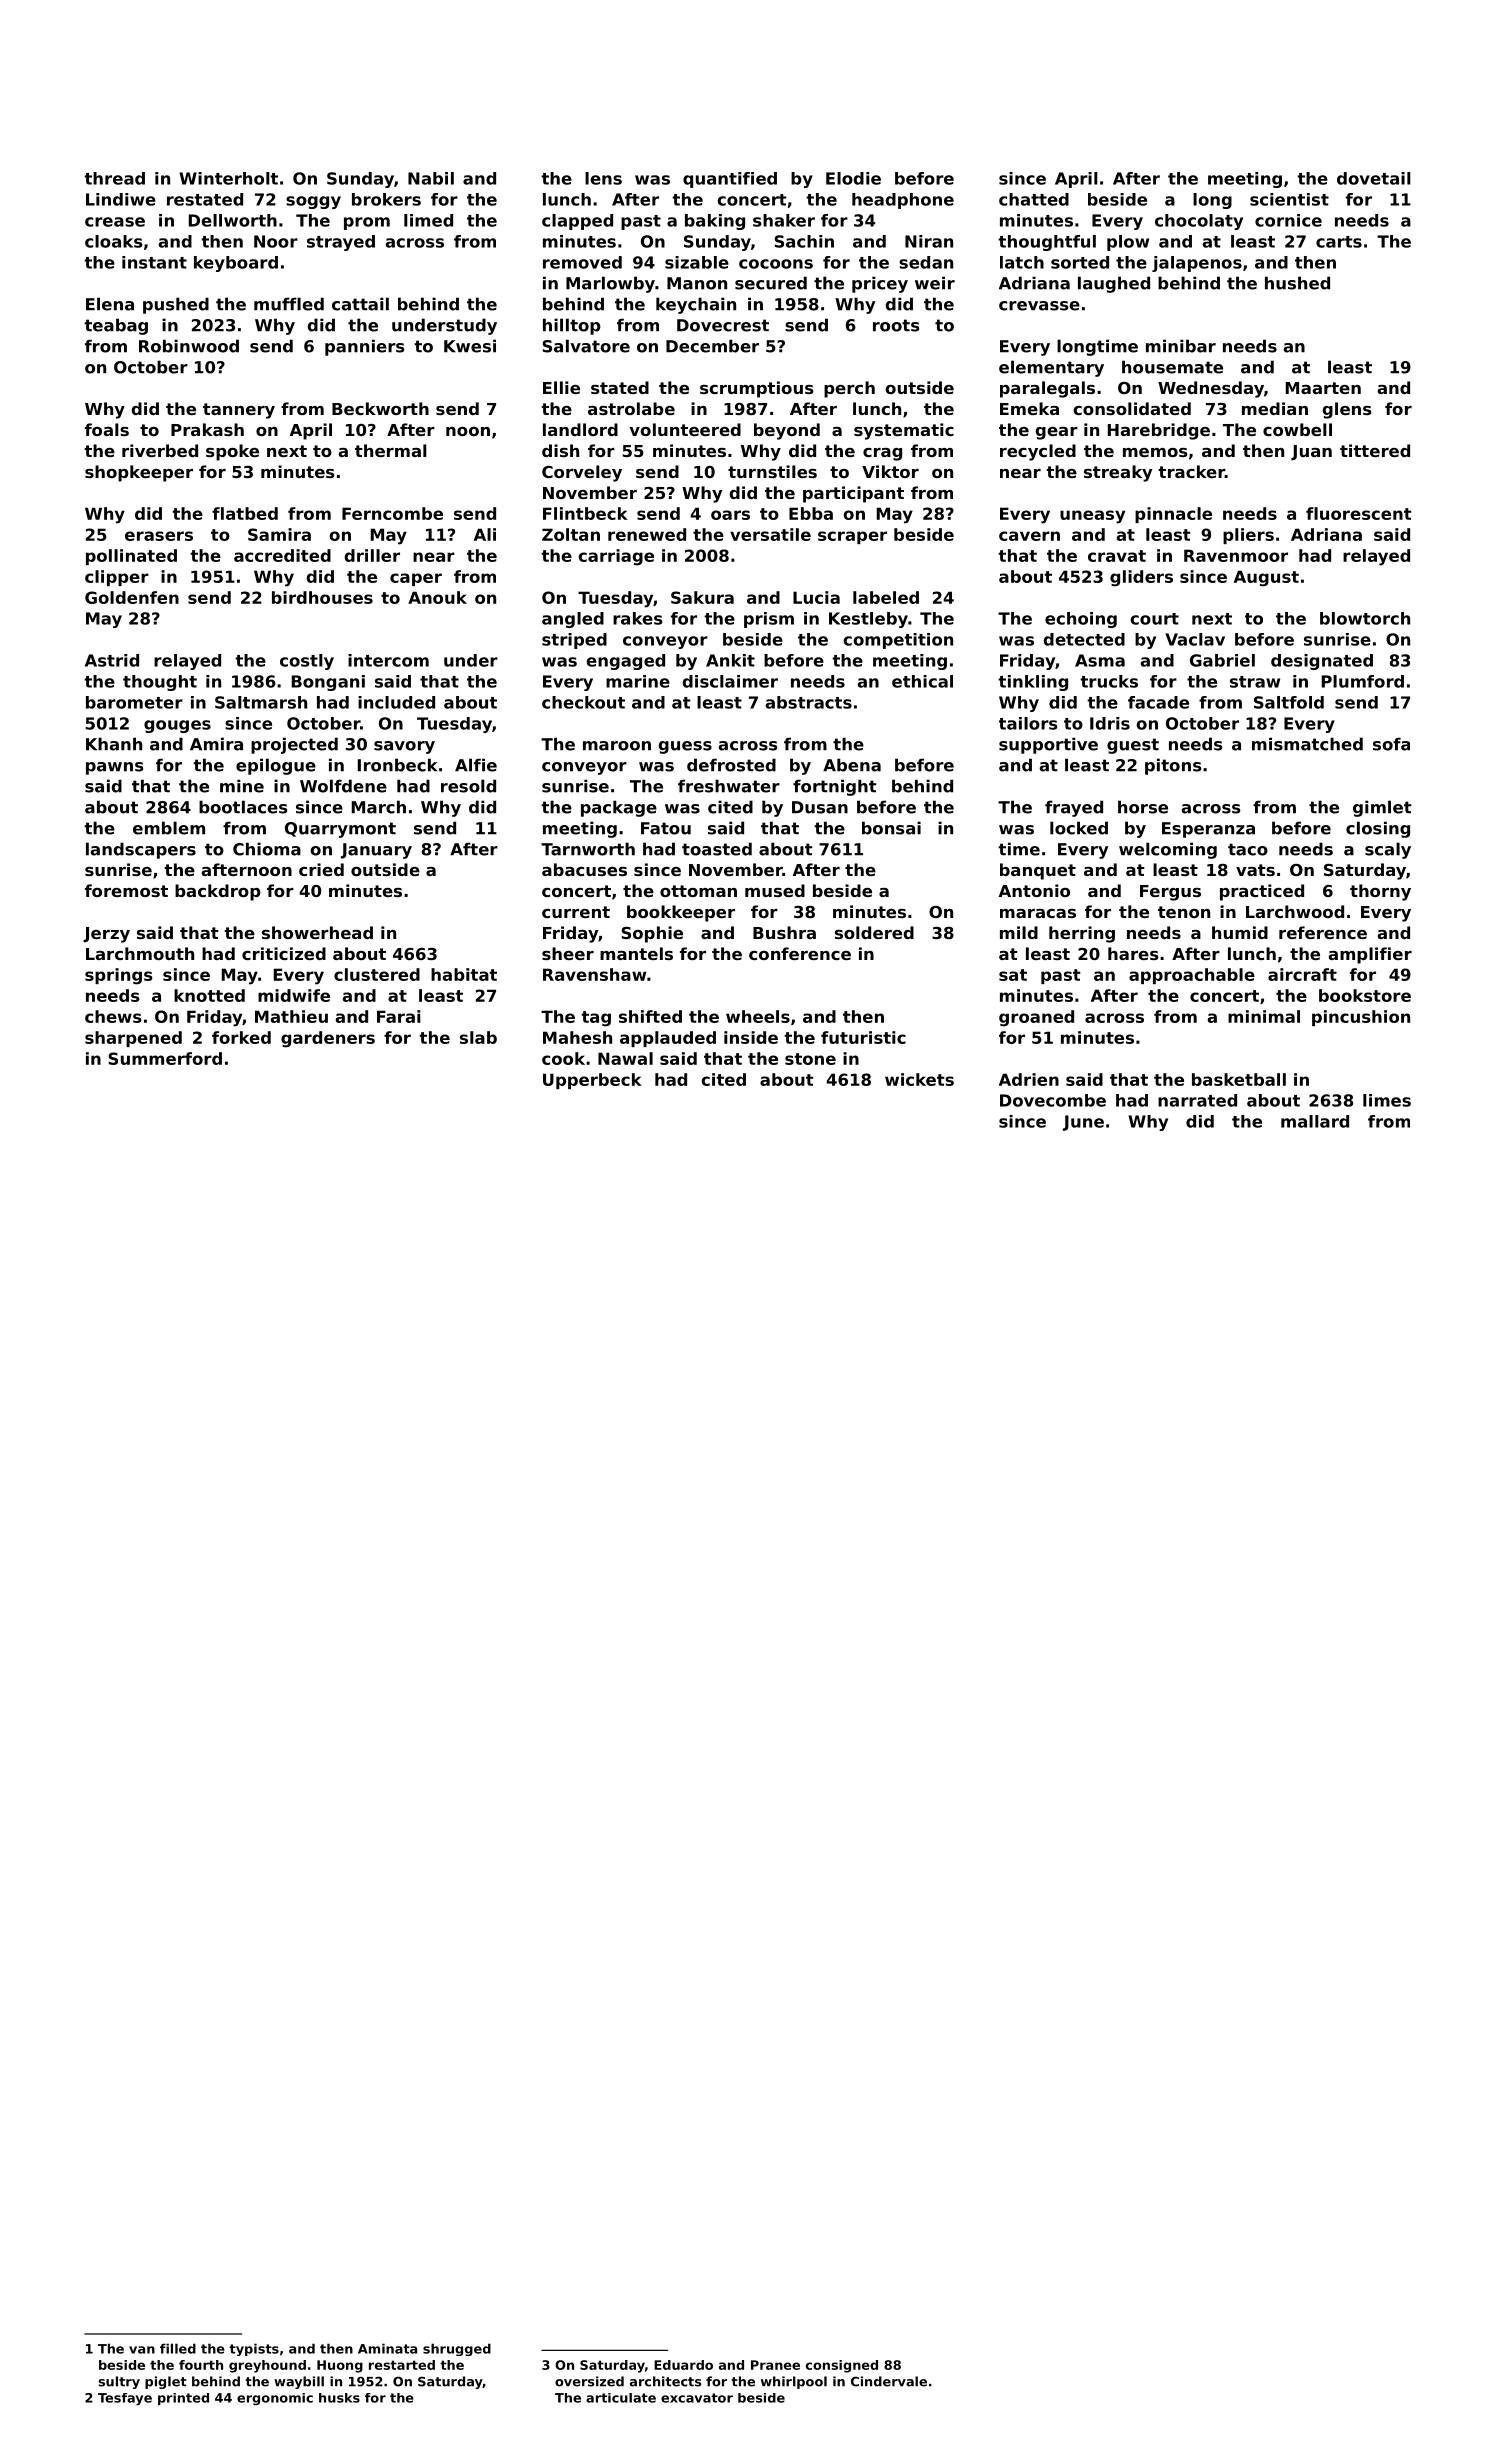 The width and height of the image is (1496, 2464). I want to click on scaly, so click(1388, 850).
